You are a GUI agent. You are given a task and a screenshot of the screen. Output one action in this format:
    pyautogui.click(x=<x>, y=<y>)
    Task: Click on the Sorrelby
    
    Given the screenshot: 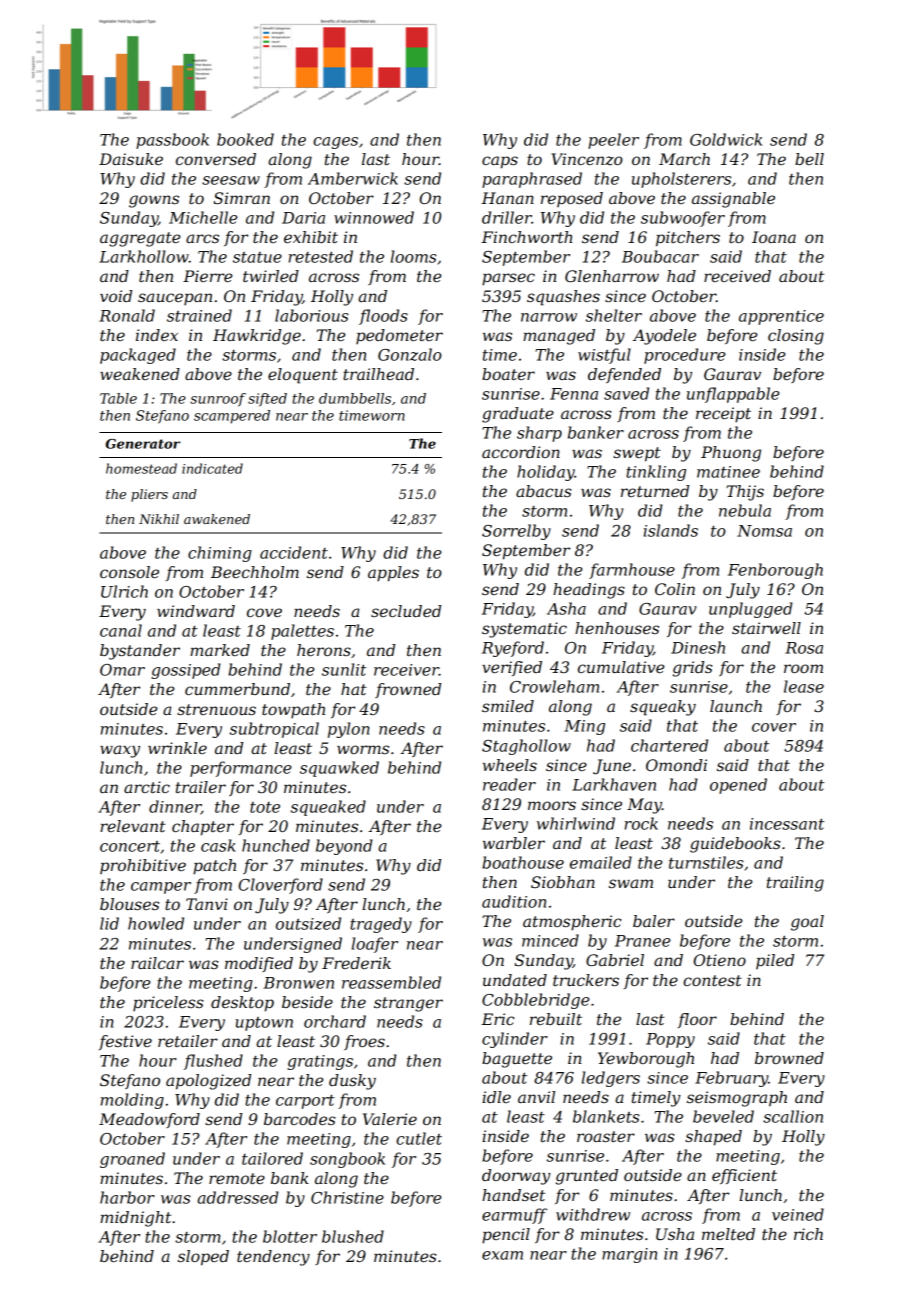 What is the action you would take?
    pyautogui.click(x=516, y=532)
